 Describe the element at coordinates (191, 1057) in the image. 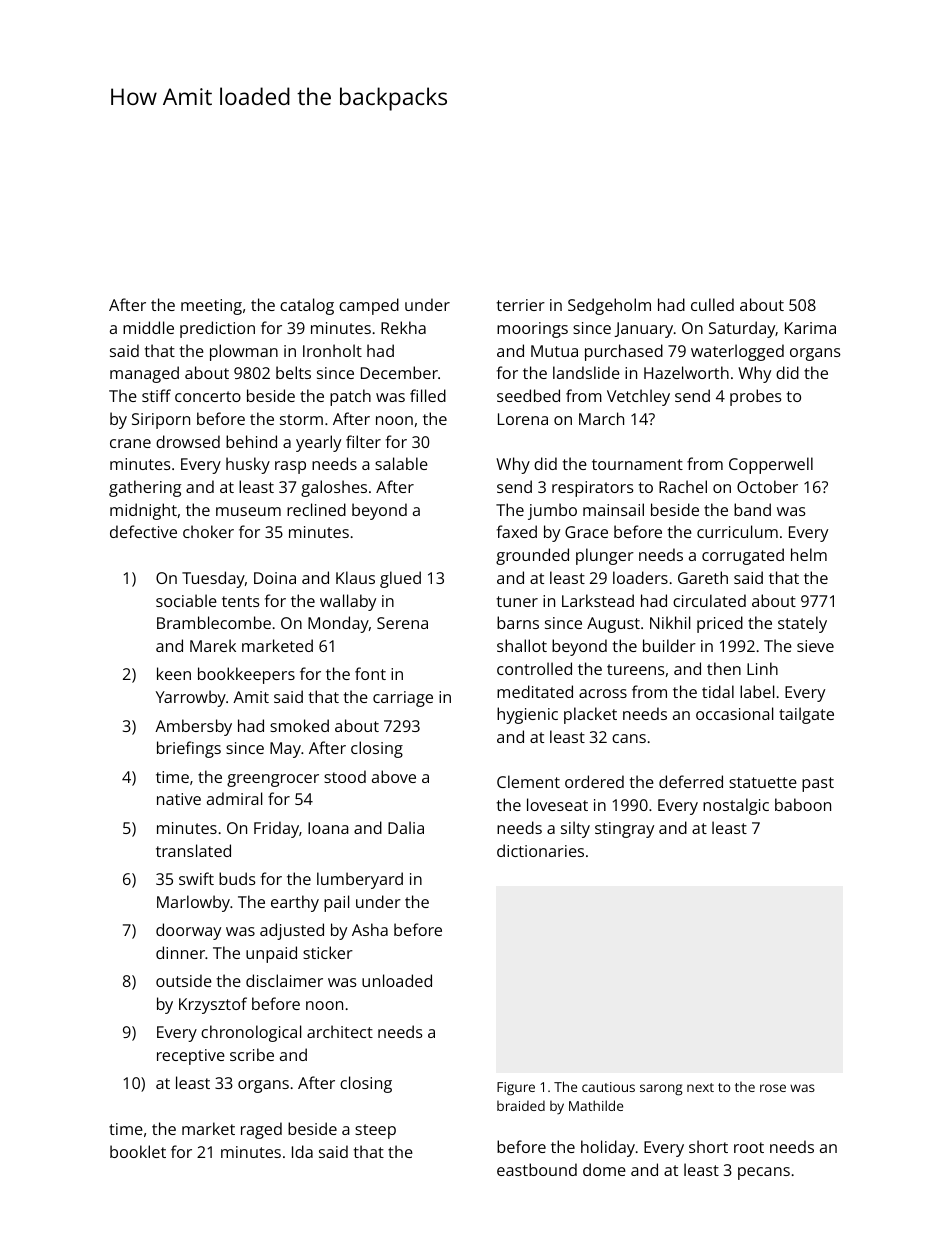

I see `receptive` at that location.
